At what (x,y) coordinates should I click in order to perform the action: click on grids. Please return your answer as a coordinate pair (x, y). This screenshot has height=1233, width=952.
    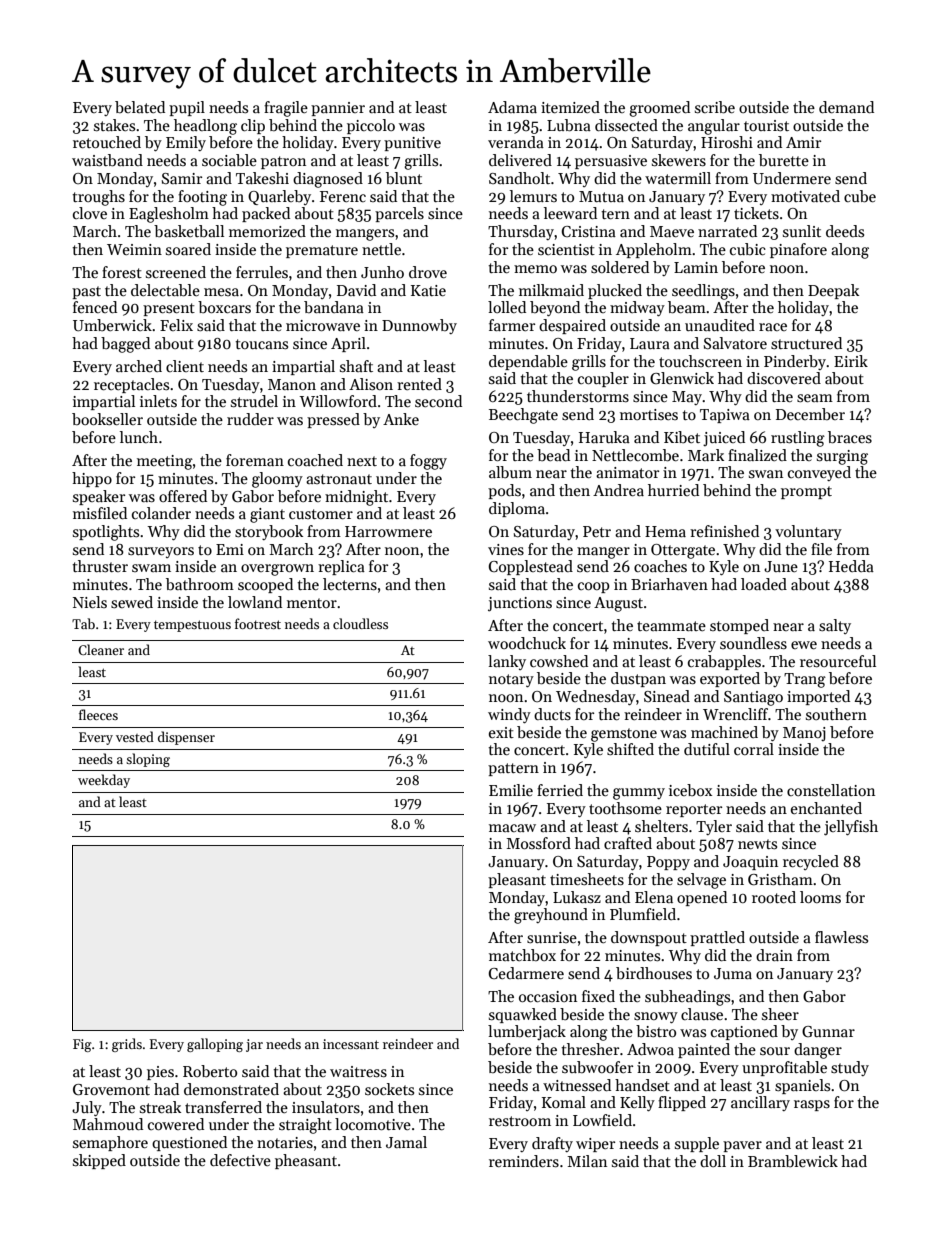
    Looking at the image, I should click on (127, 1045).
